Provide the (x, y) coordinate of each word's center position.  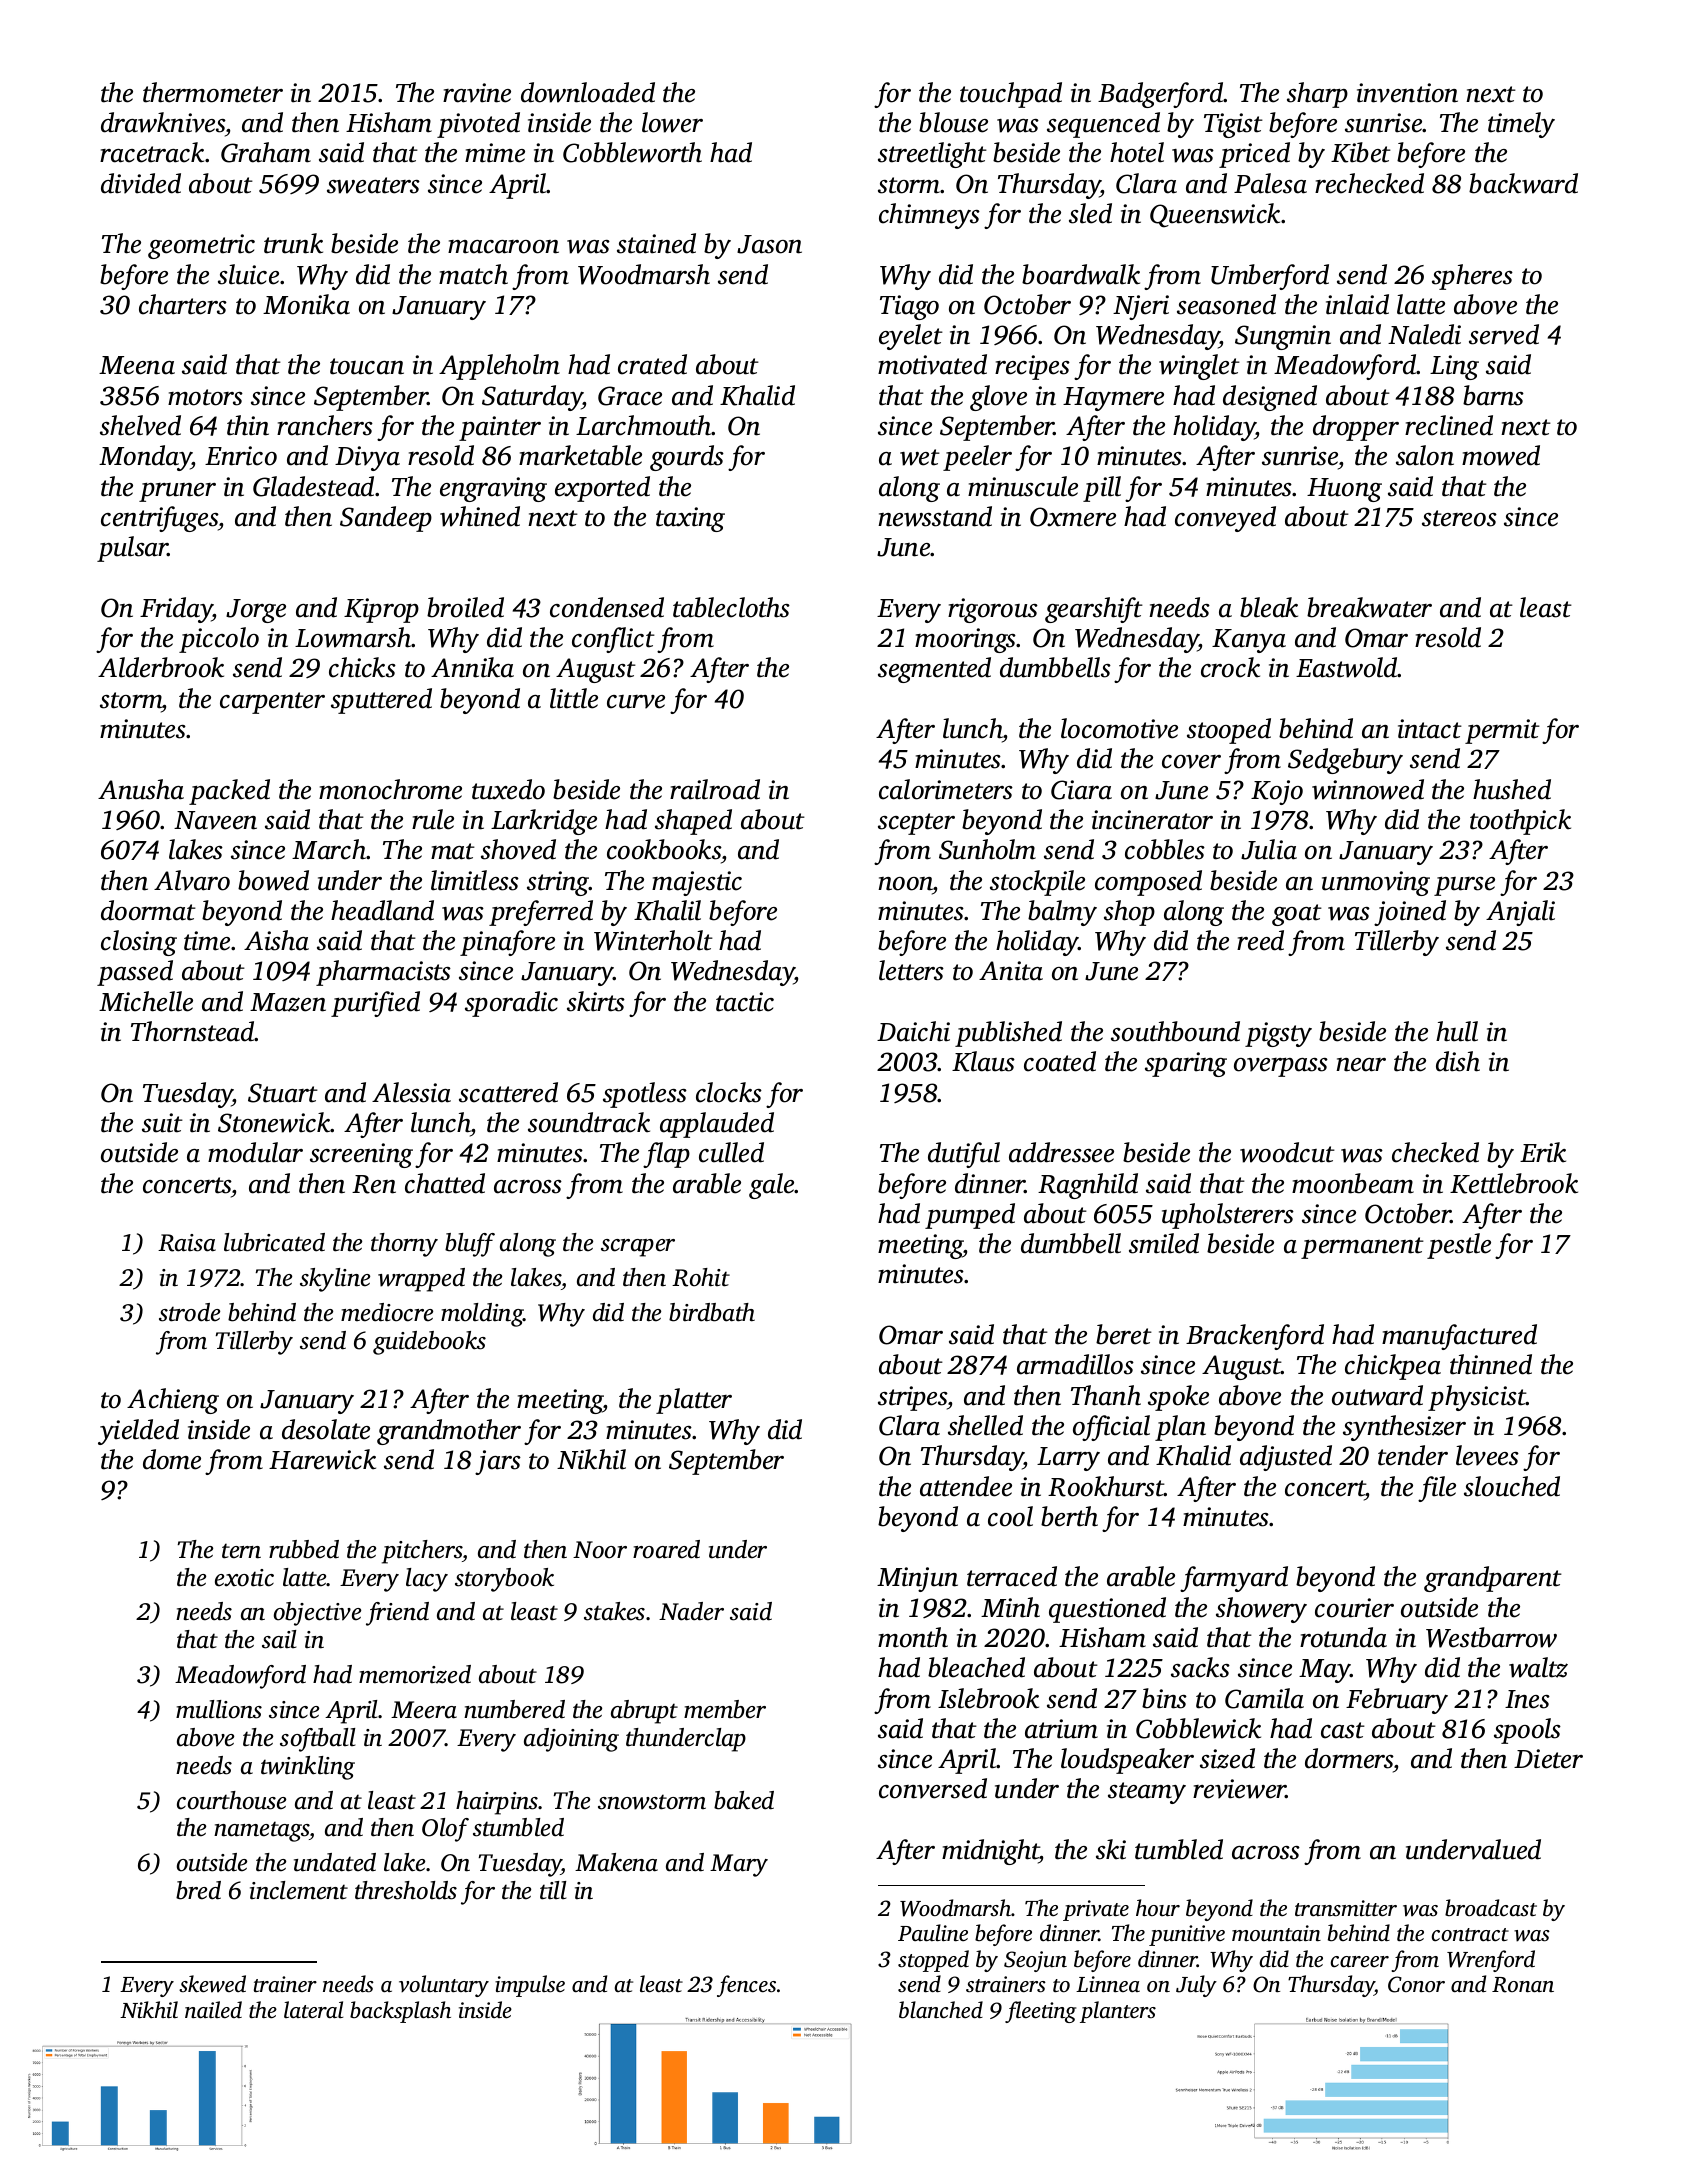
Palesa (1270, 183)
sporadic (511, 1004)
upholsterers (1228, 1216)
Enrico (241, 456)
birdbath (712, 1312)
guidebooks (429, 1343)
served (1504, 334)
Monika (306, 304)
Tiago (909, 307)
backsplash (400, 2012)
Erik (1543, 1152)
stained (656, 243)
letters (911, 970)
